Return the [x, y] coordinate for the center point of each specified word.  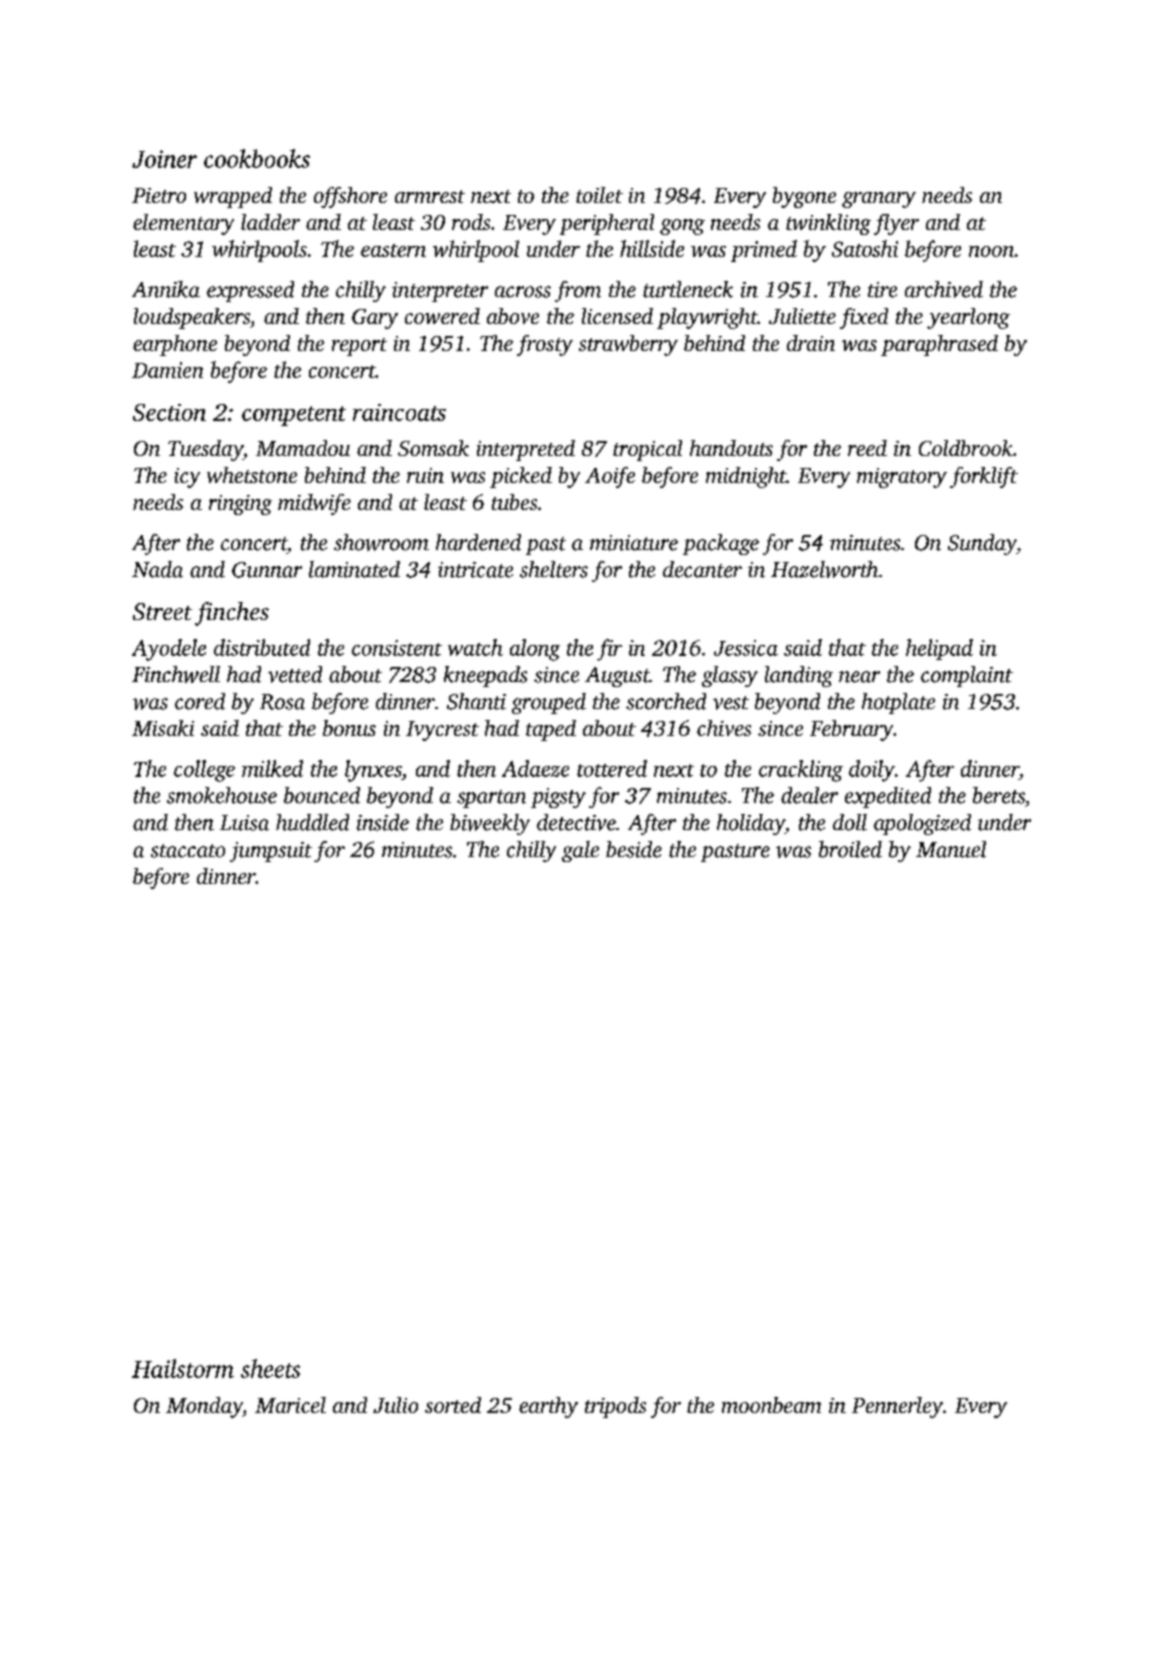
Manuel [951, 849]
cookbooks [257, 158]
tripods [615, 1407]
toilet [599, 195]
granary [879, 200]
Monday [204, 1407]
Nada [157, 569]
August [617, 677]
